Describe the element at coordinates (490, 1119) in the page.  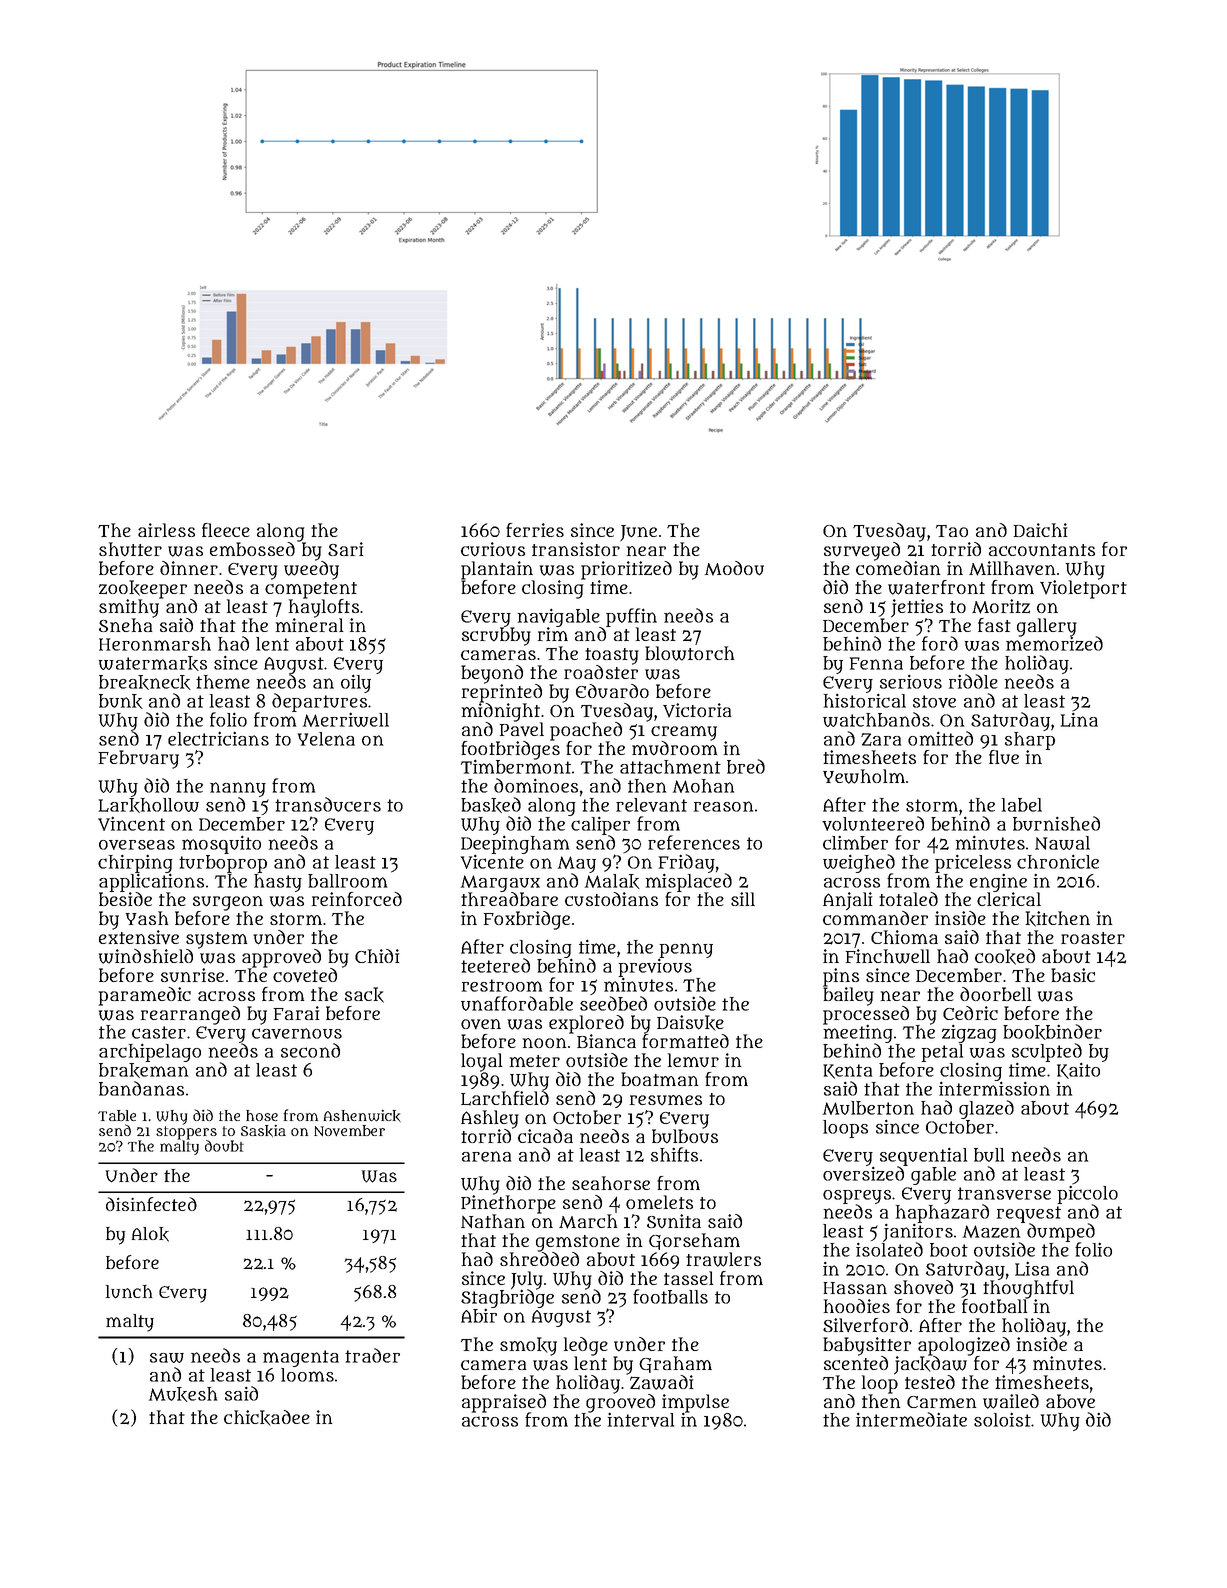
I see `Ashley` at that location.
